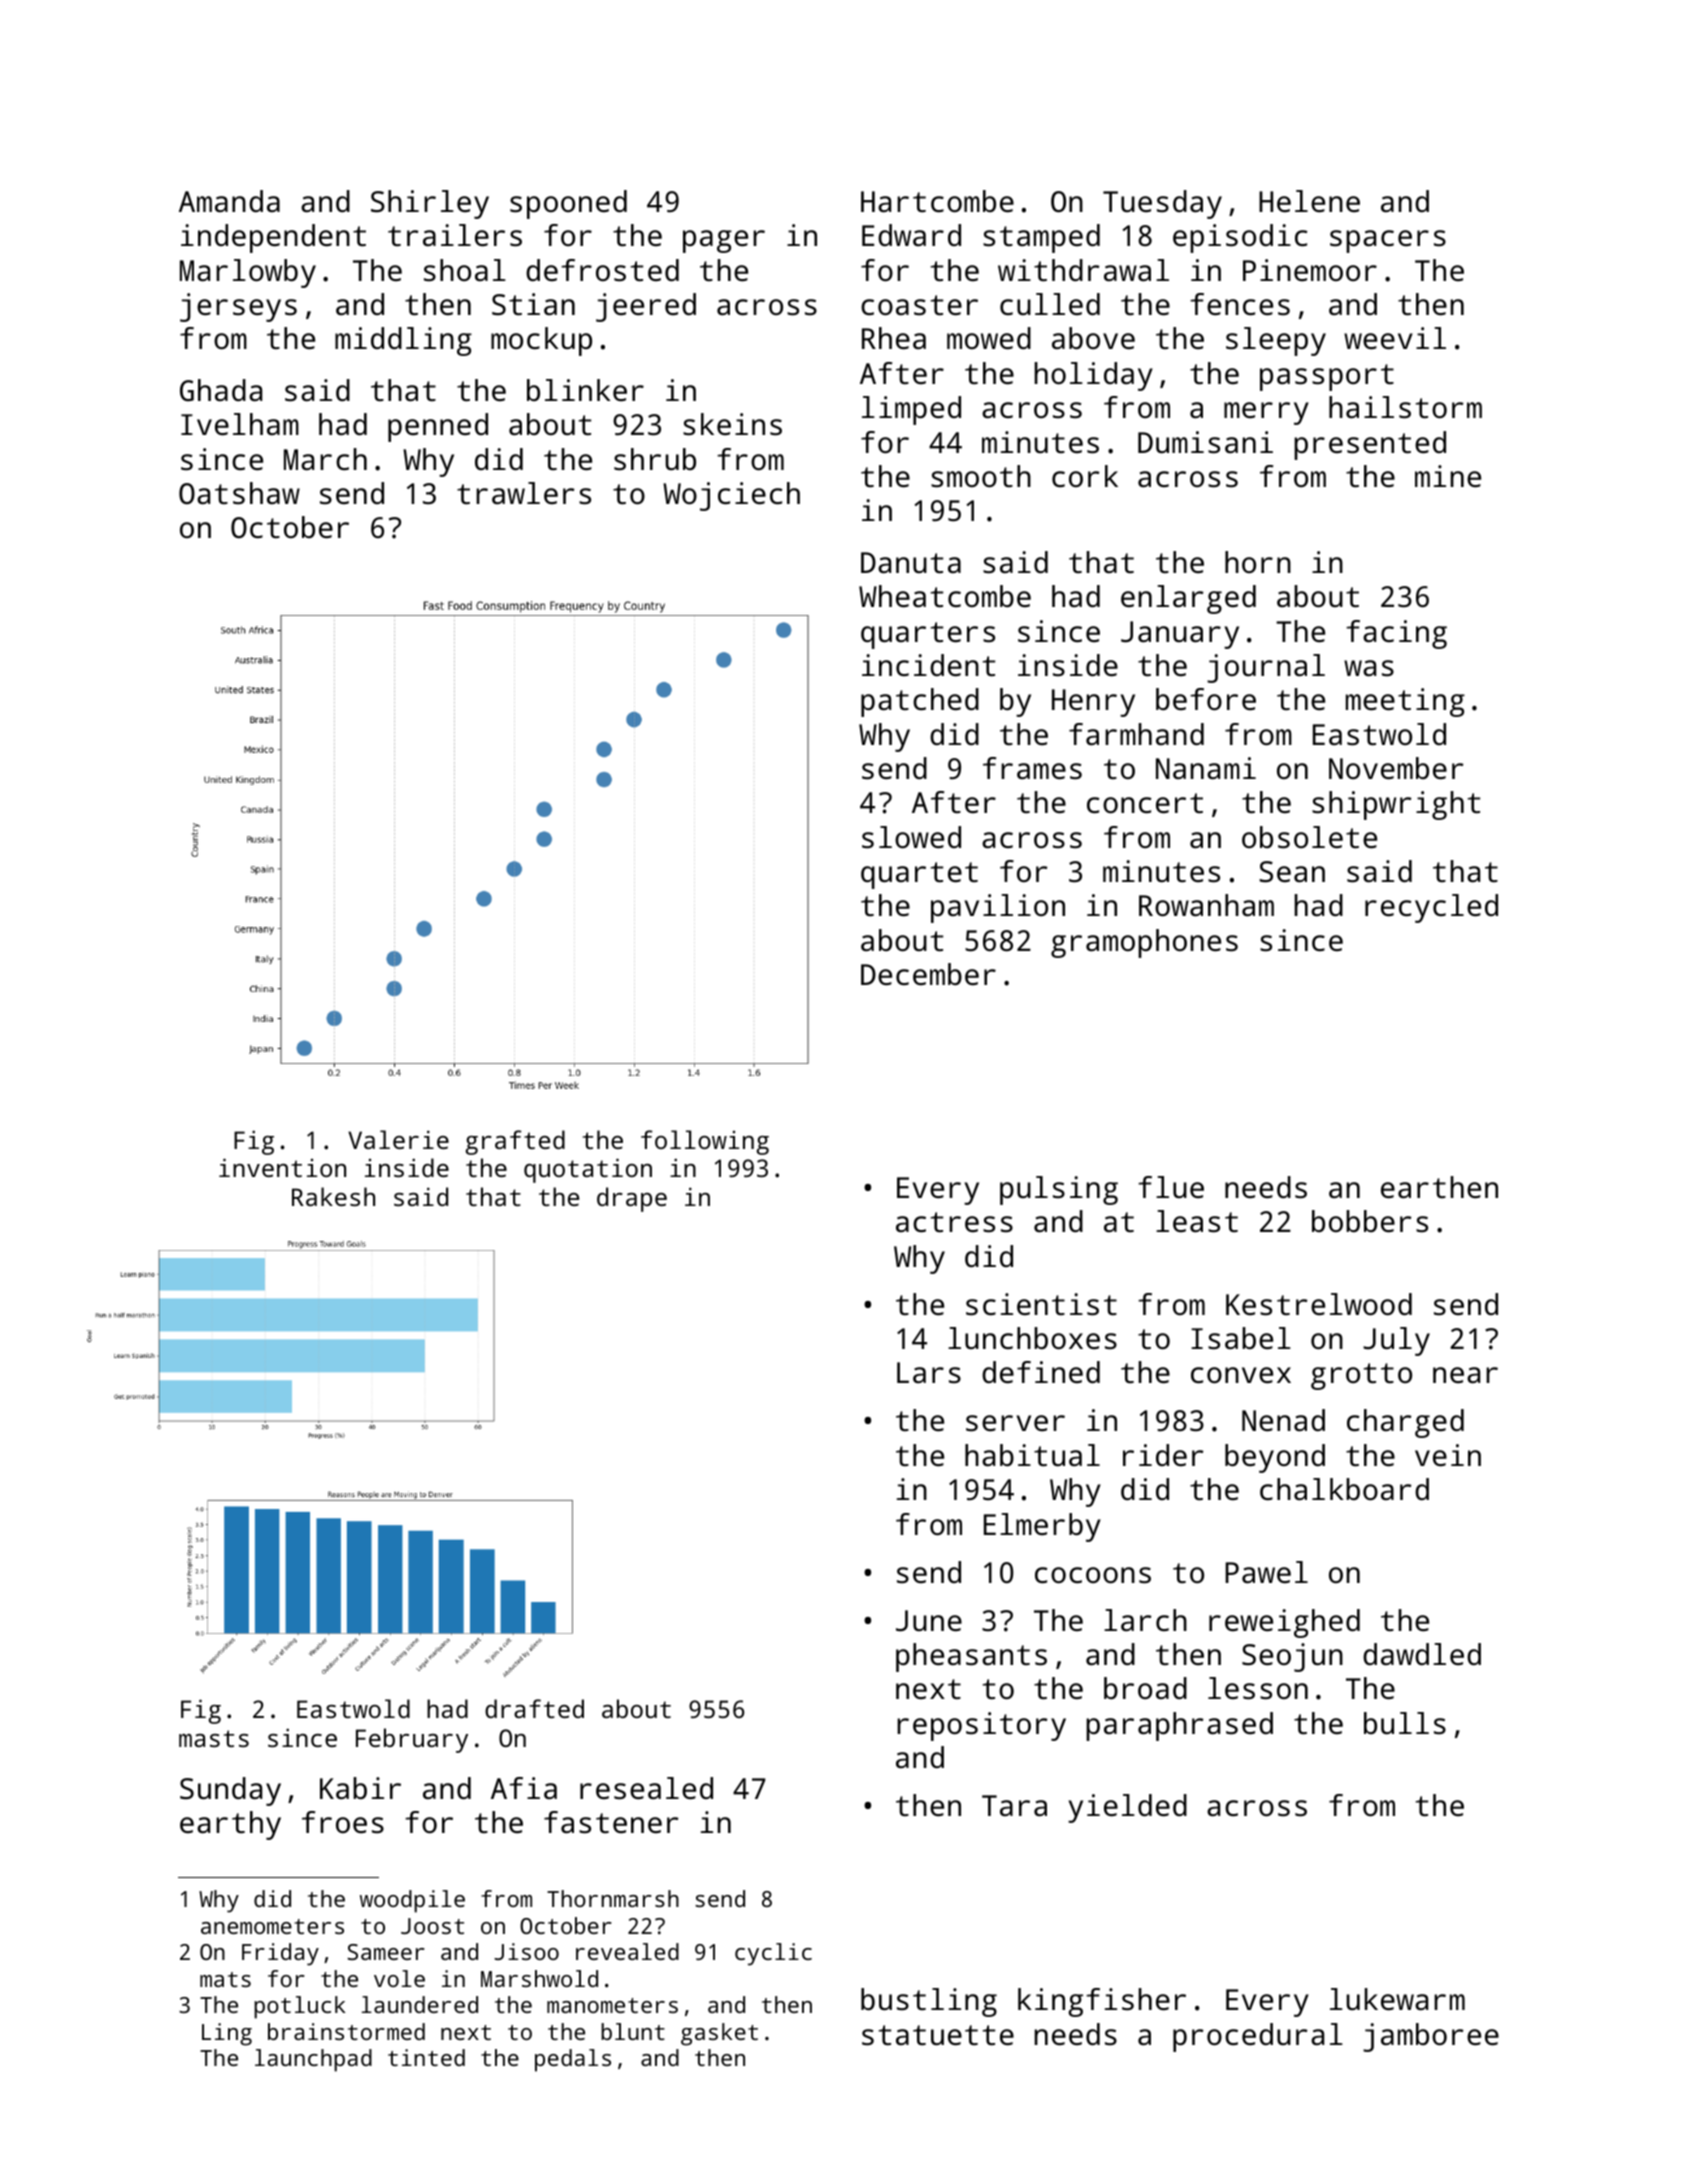  Describe the element at coordinates (1032, 768) in the screenshot. I see `frames` at that location.
